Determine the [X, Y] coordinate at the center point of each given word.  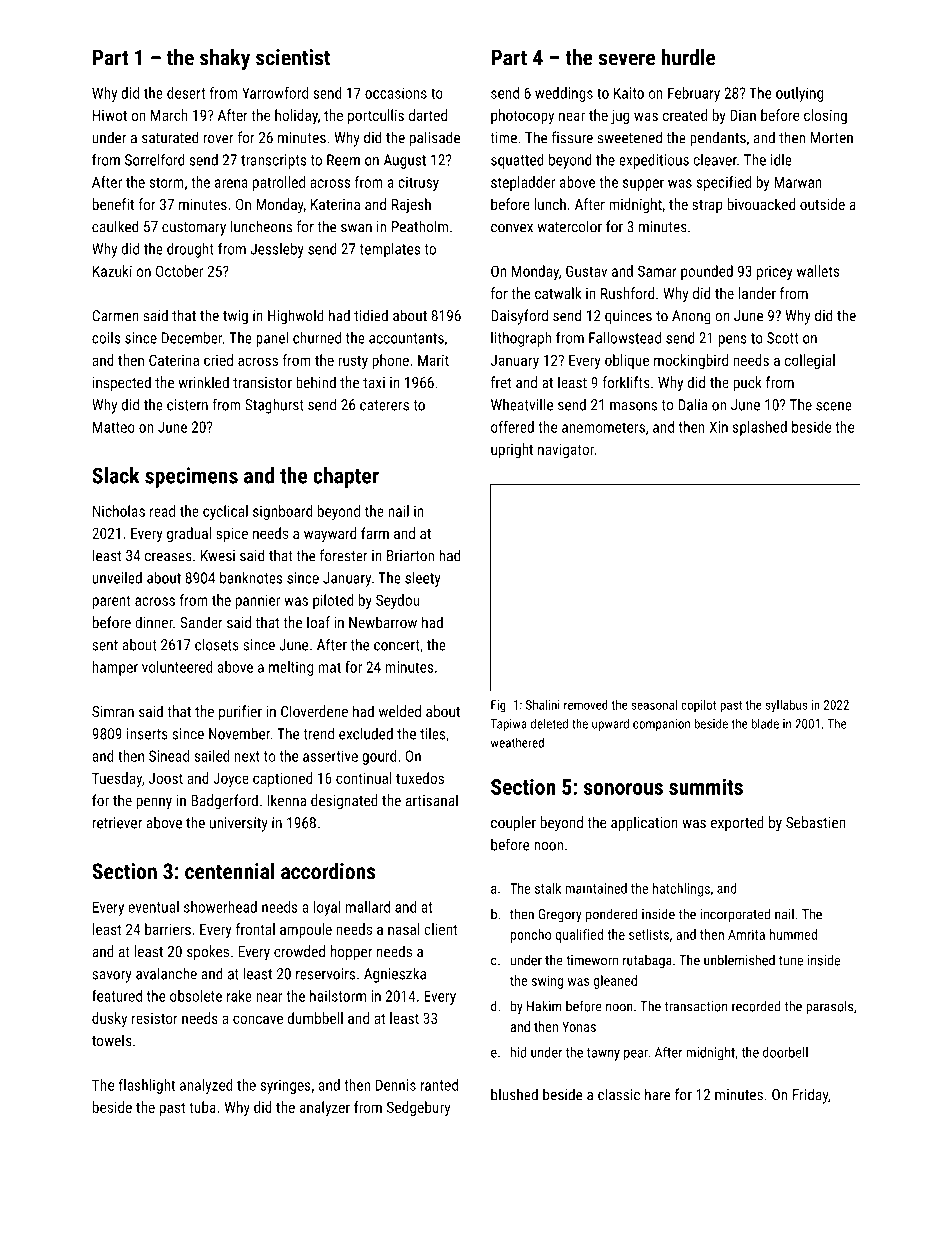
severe [627, 59]
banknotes [251, 578]
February [694, 94]
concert [397, 645]
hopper [351, 953]
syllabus [786, 706]
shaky [225, 59]
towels [112, 1040]
